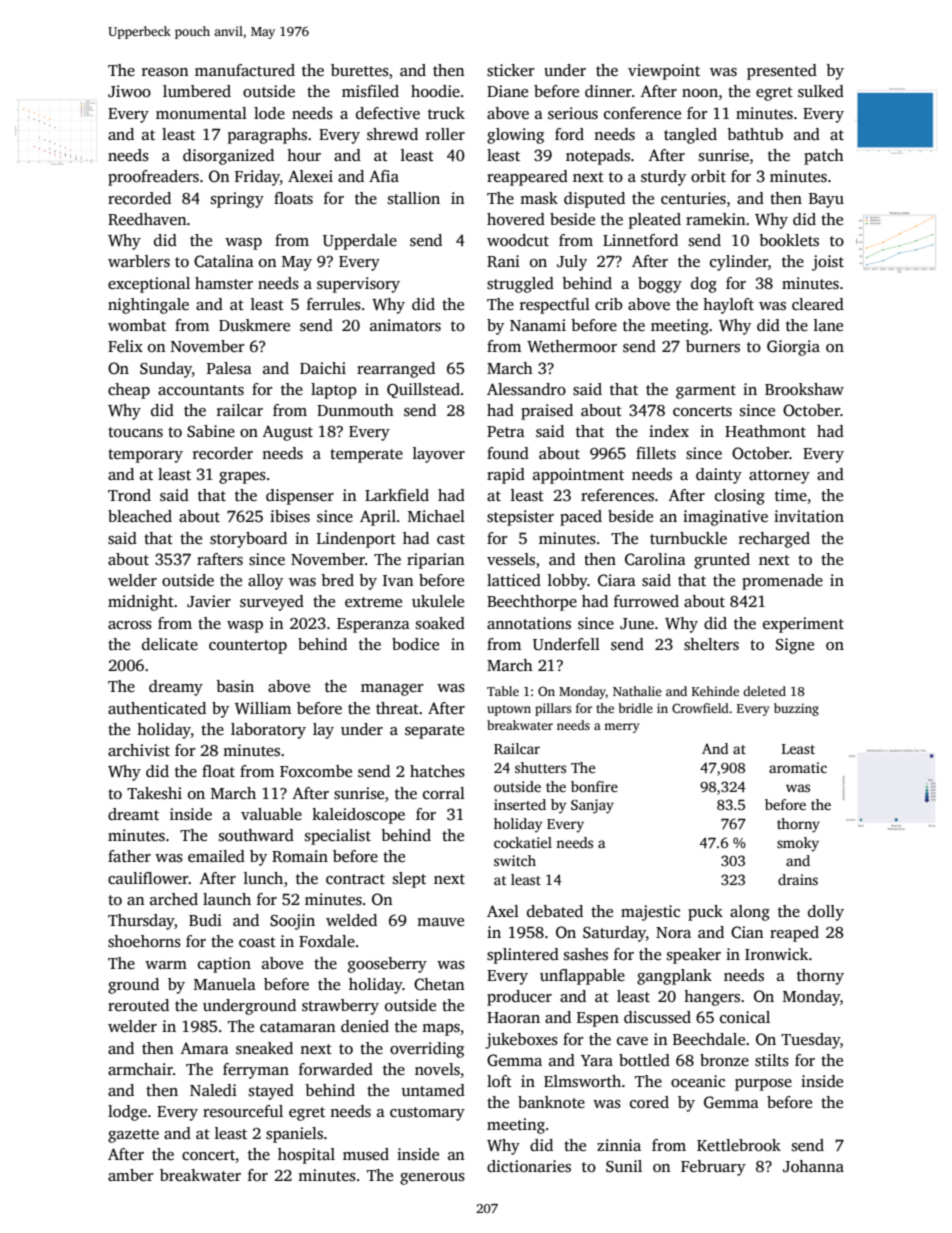  What do you see at coordinates (176, 688) in the document?
I see `dreamy` at bounding box center [176, 688].
